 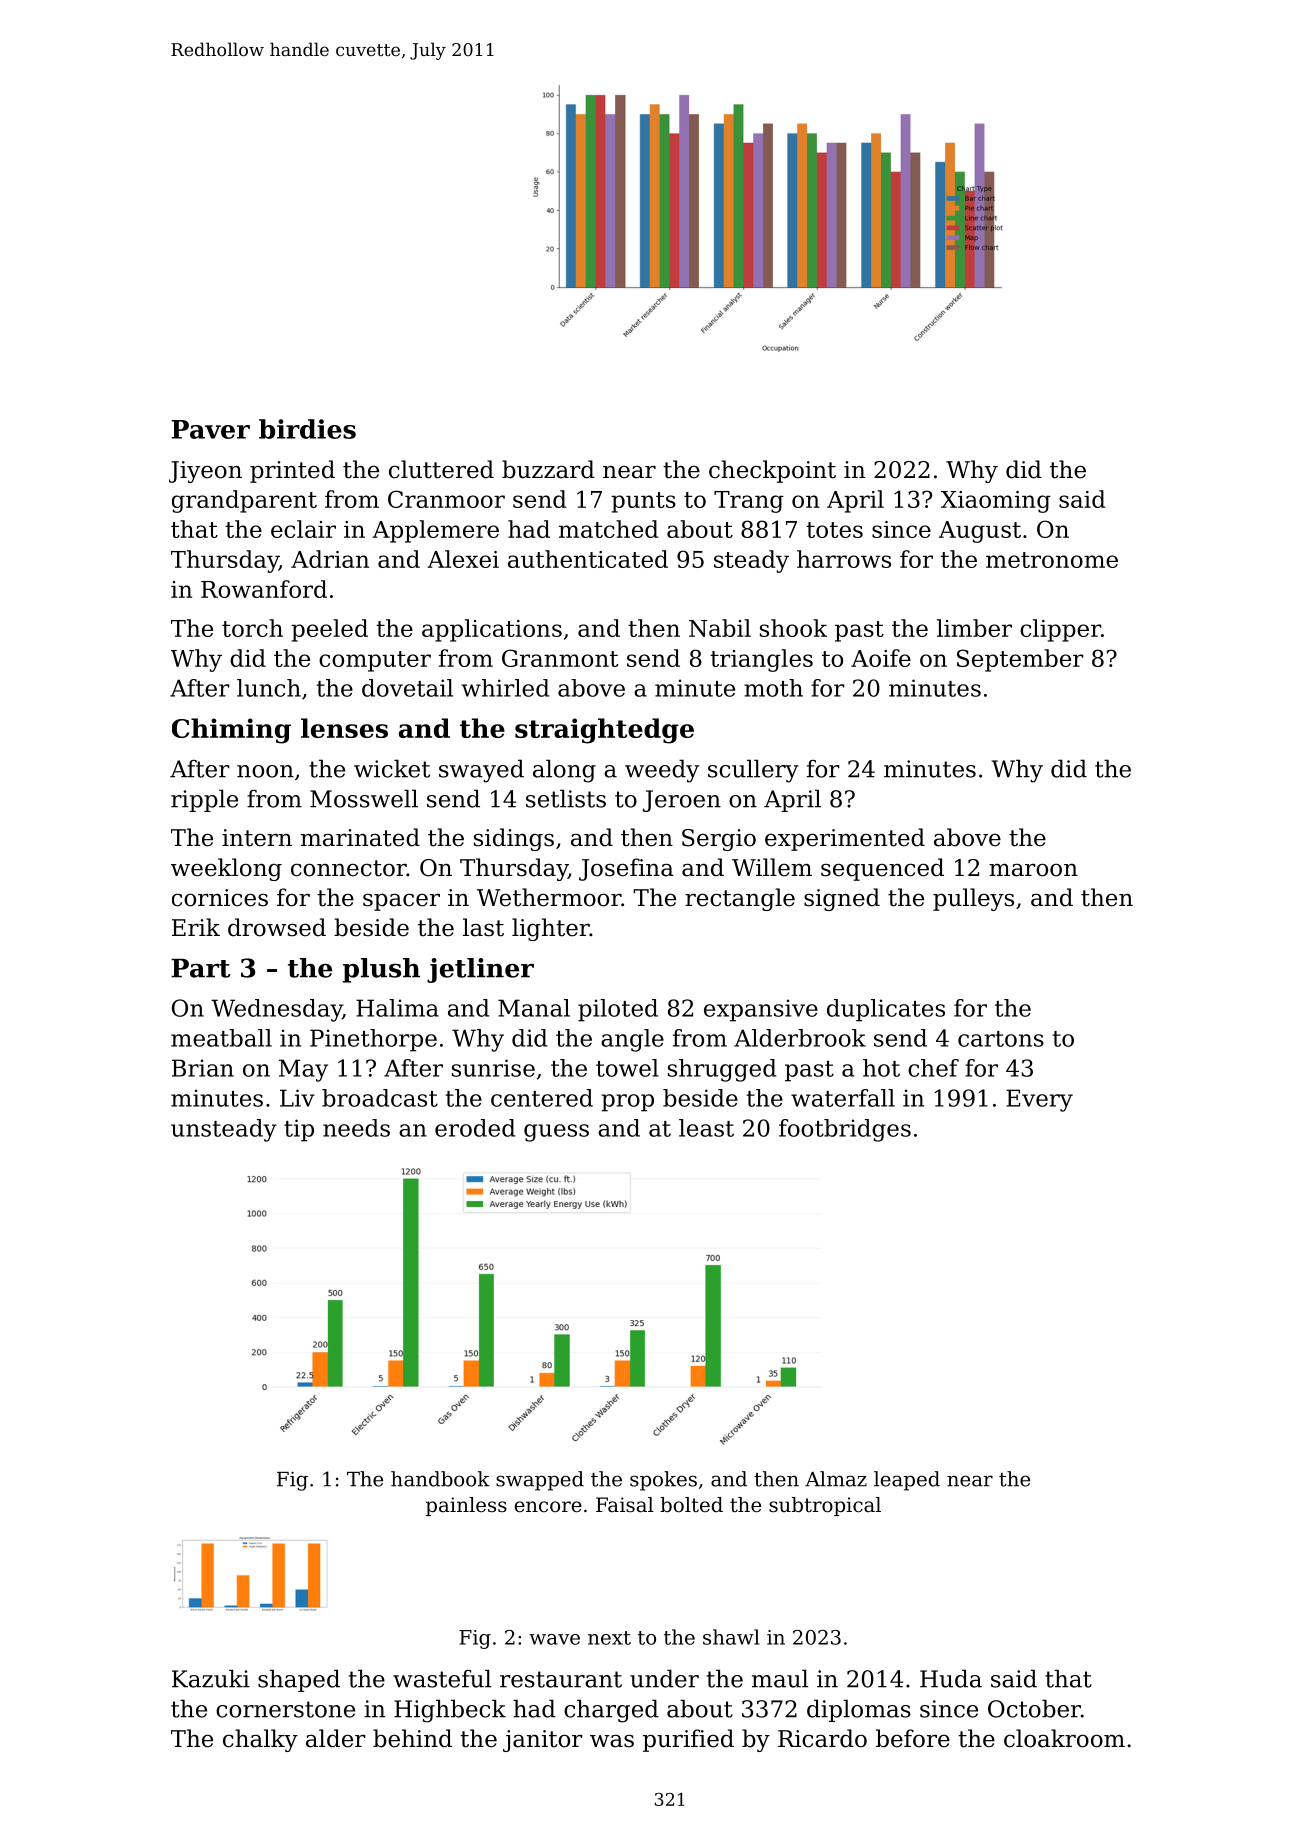 What do you see at coordinates (1033, 870) in the page?
I see `maroon` at bounding box center [1033, 870].
